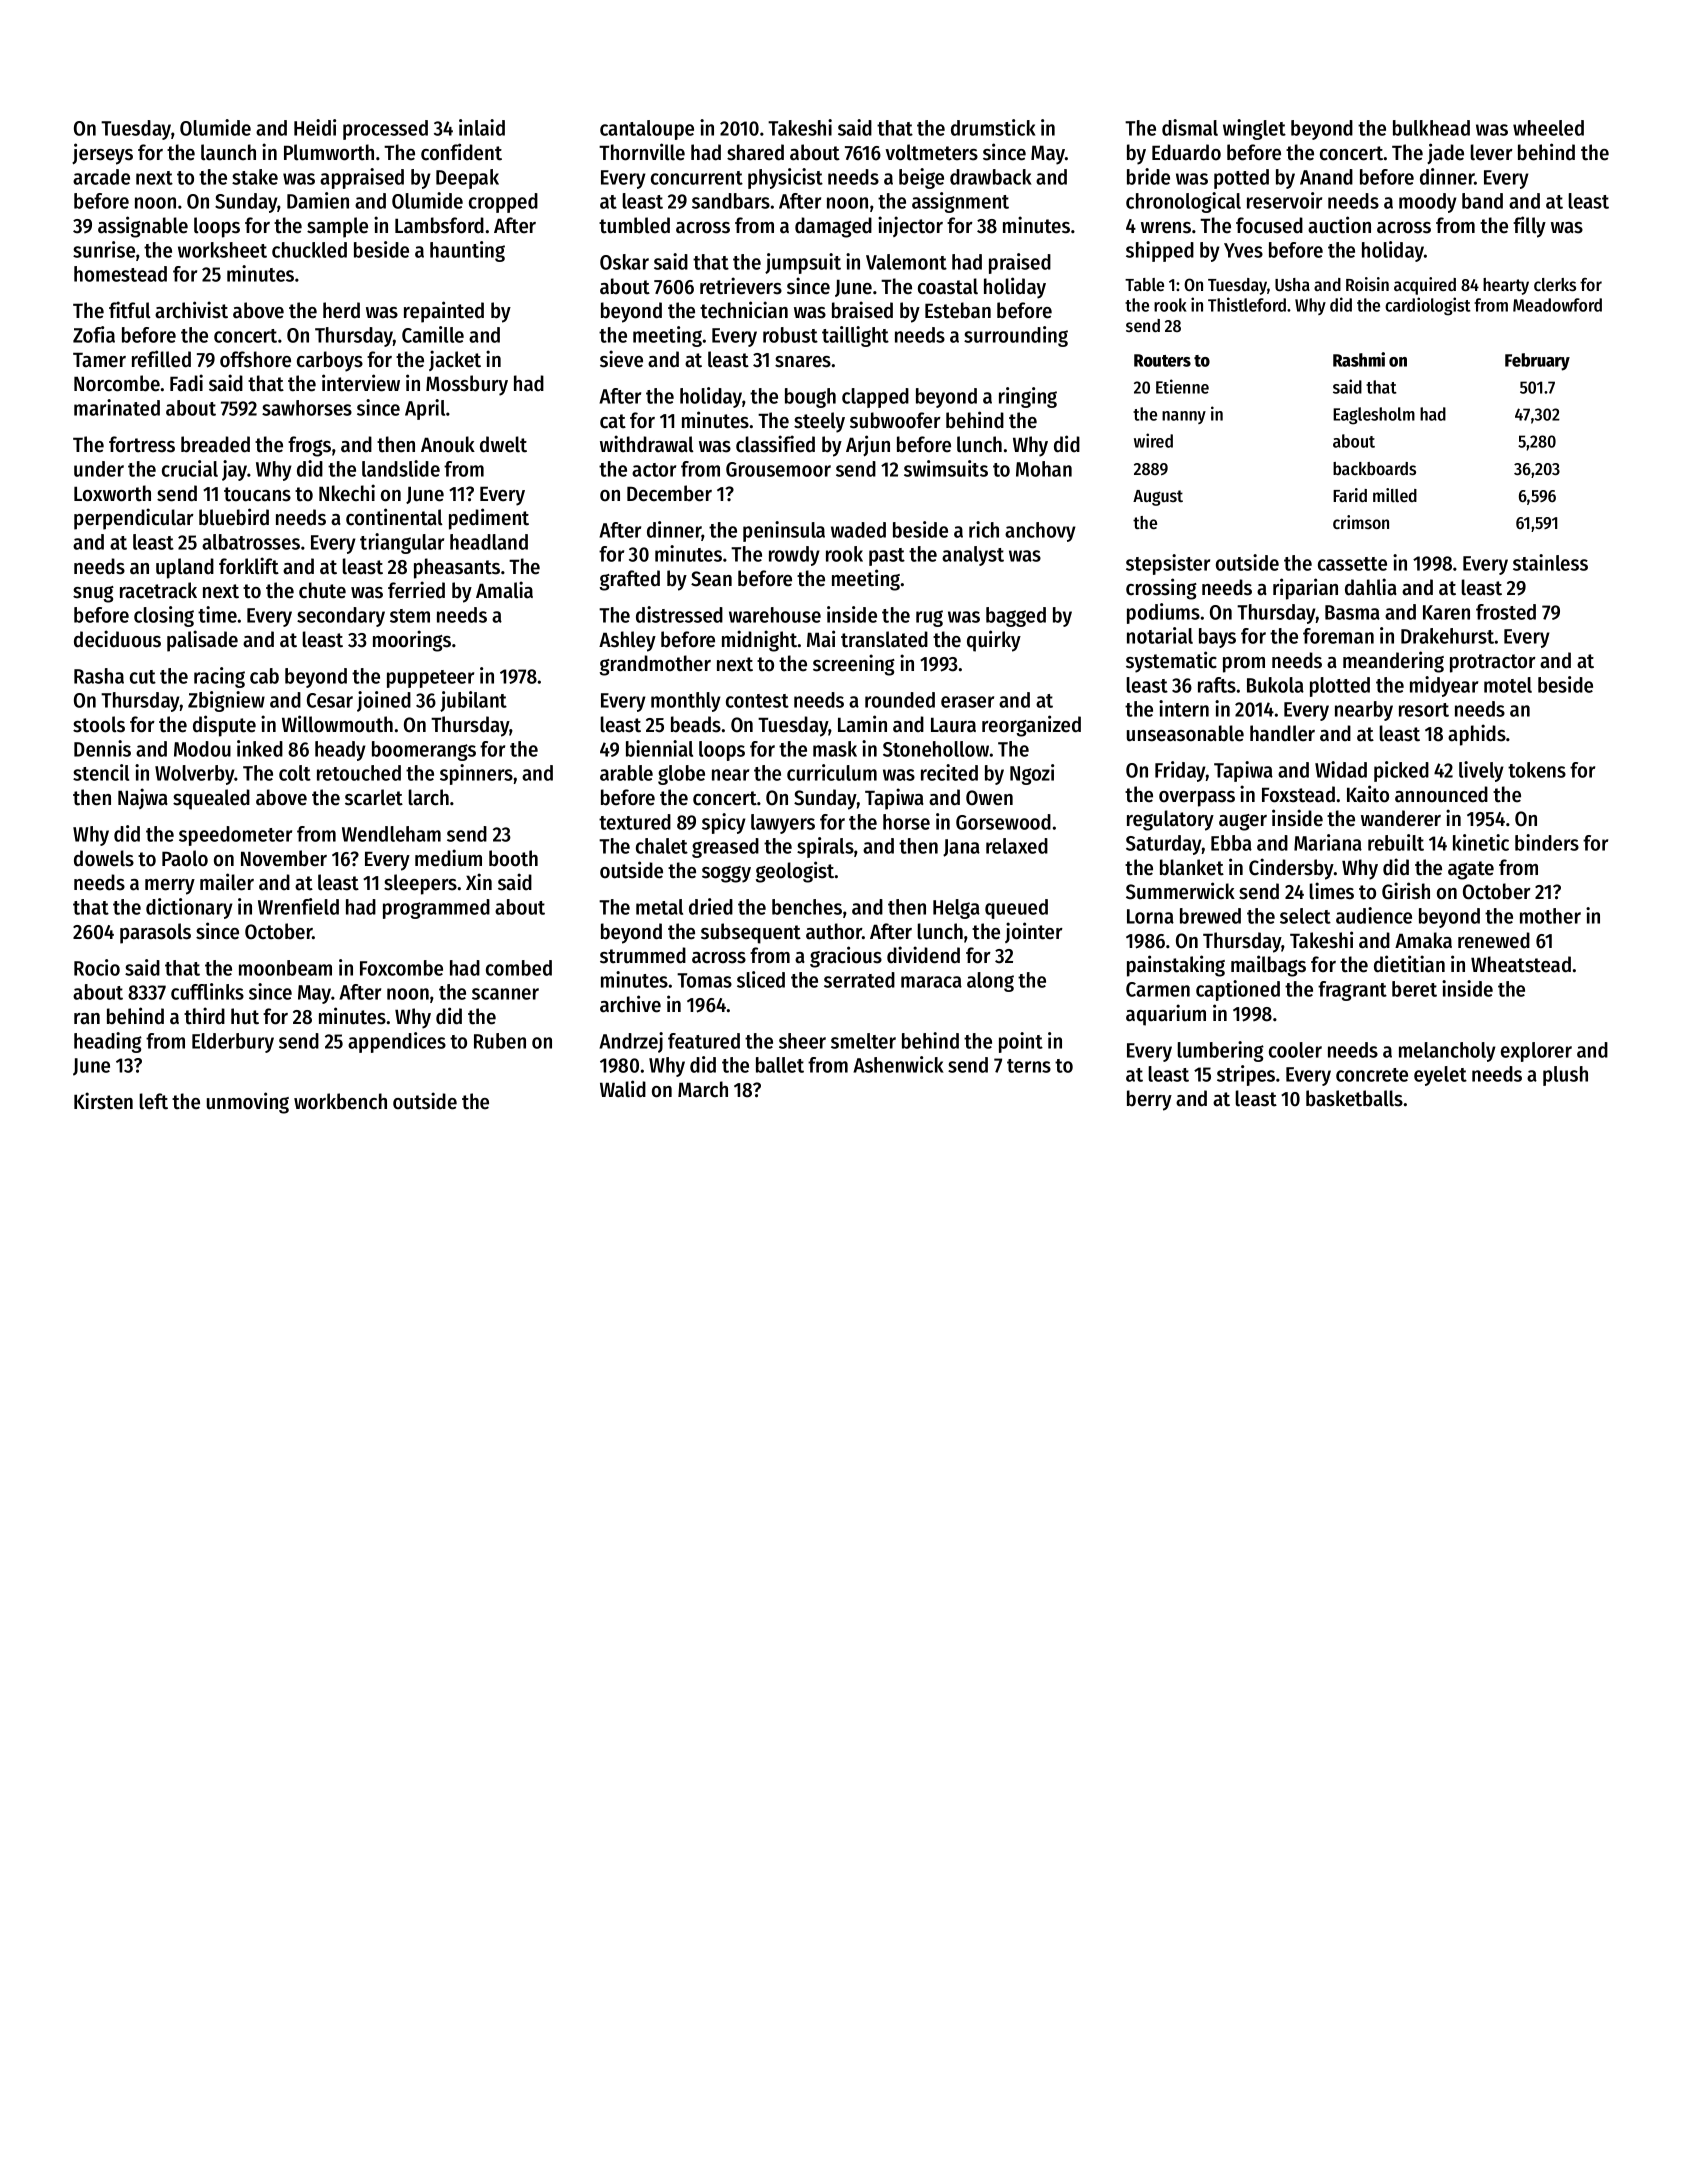  I want to click on racing, so click(219, 677).
